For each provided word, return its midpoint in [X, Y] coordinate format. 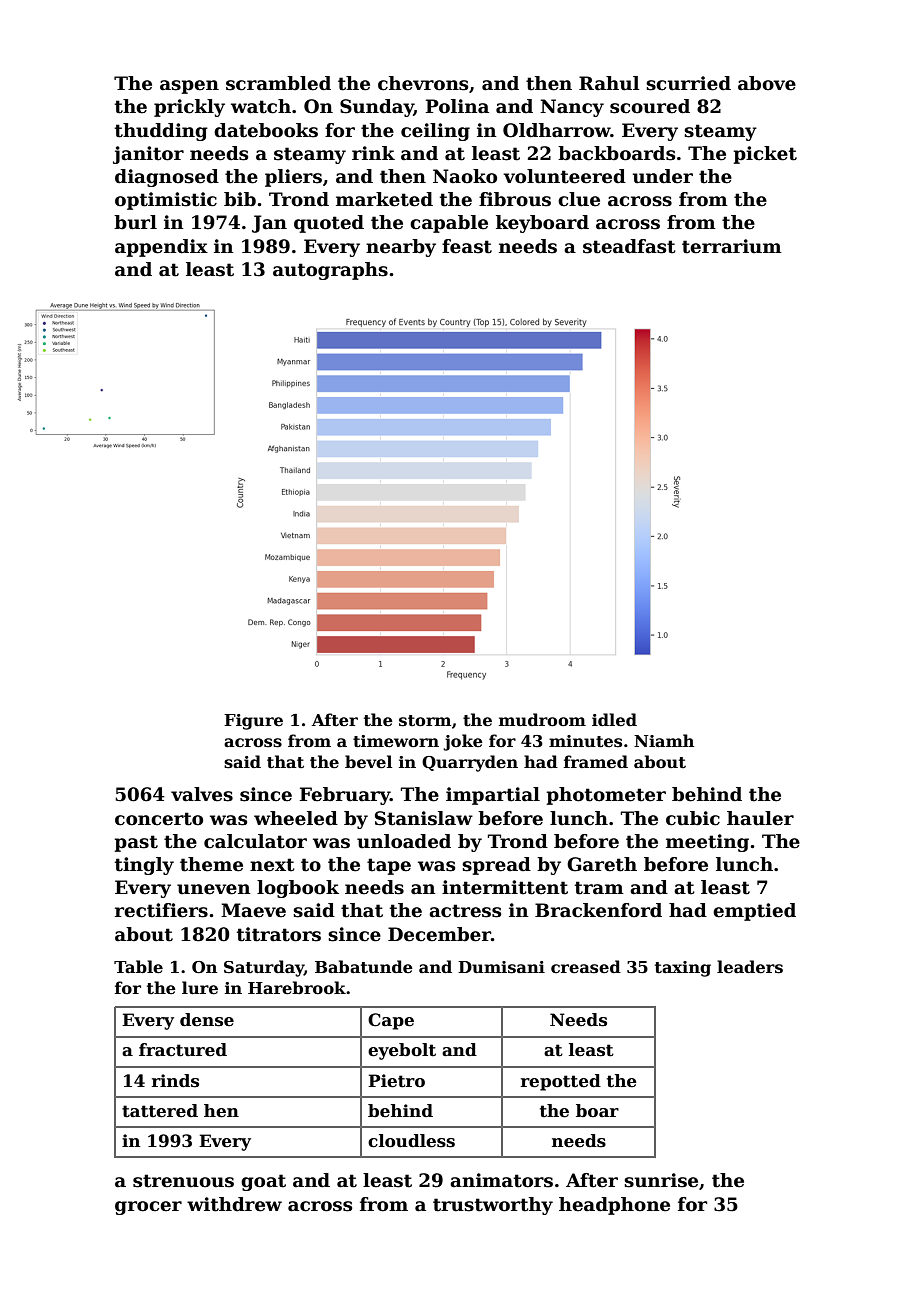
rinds [175, 1081]
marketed [384, 199]
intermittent [505, 887]
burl [135, 222]
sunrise [661, 1180]
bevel [368, 762]
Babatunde [364, 967]
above [767, 83]
